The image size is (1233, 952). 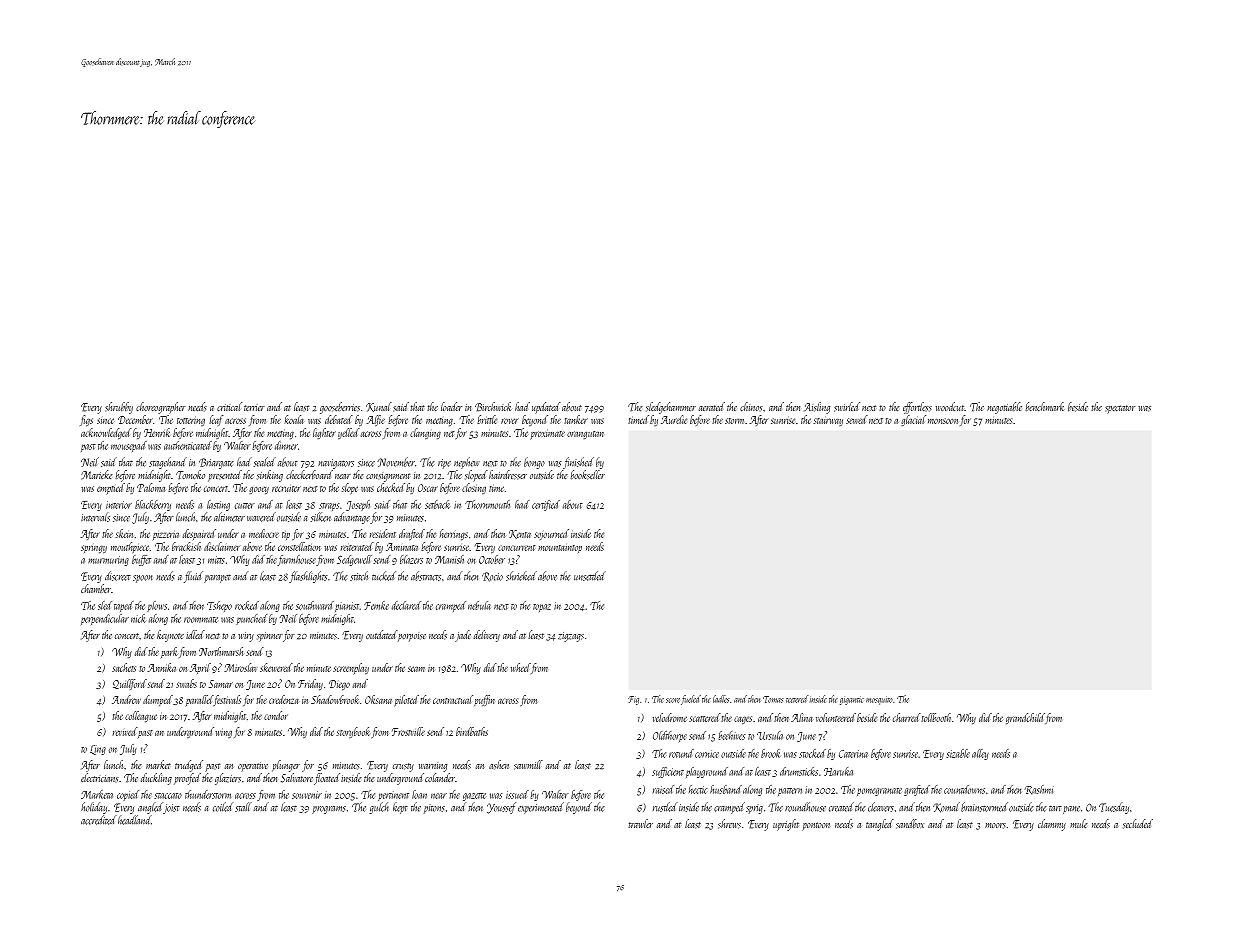 What do you see at coordinates (124, 667) in the document?
I see `sachets` at bounding box center [124, 667].
